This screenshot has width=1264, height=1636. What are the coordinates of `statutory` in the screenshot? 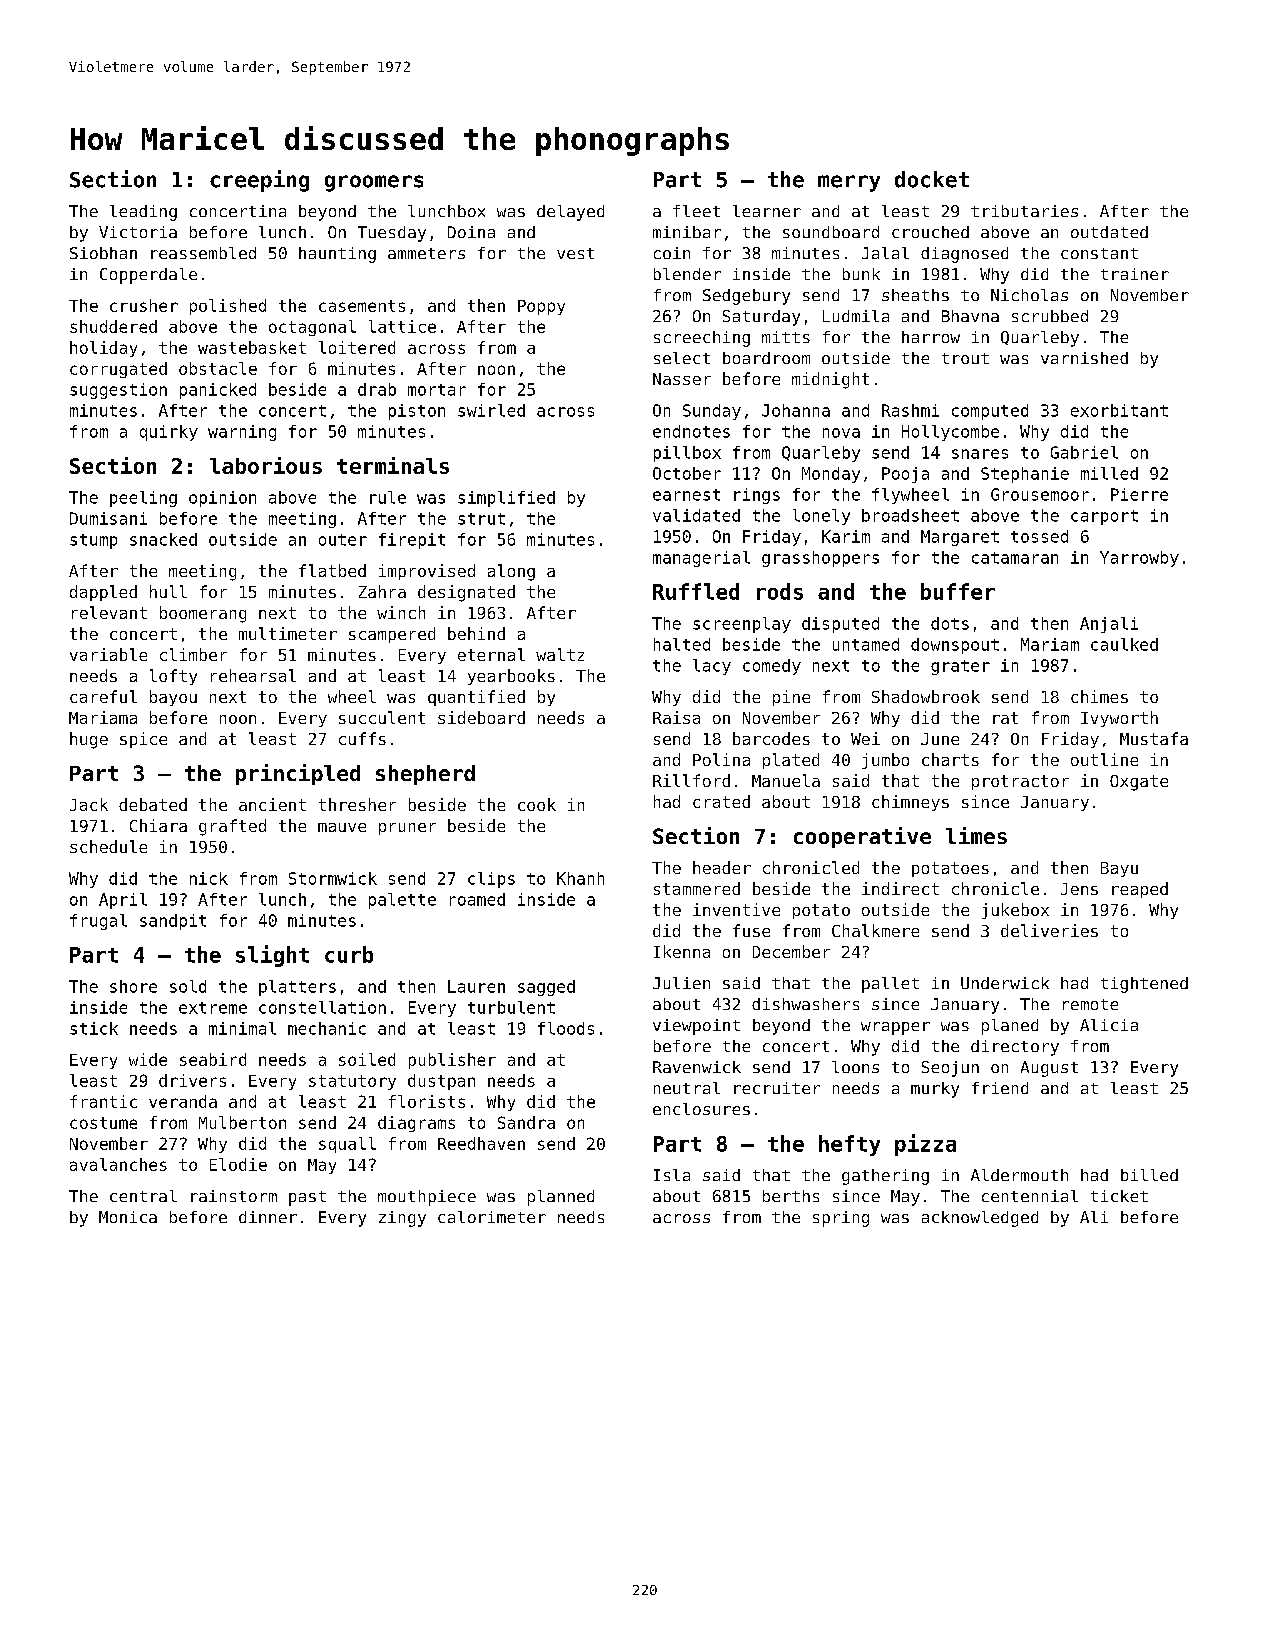 It's located at (352, 1082).
